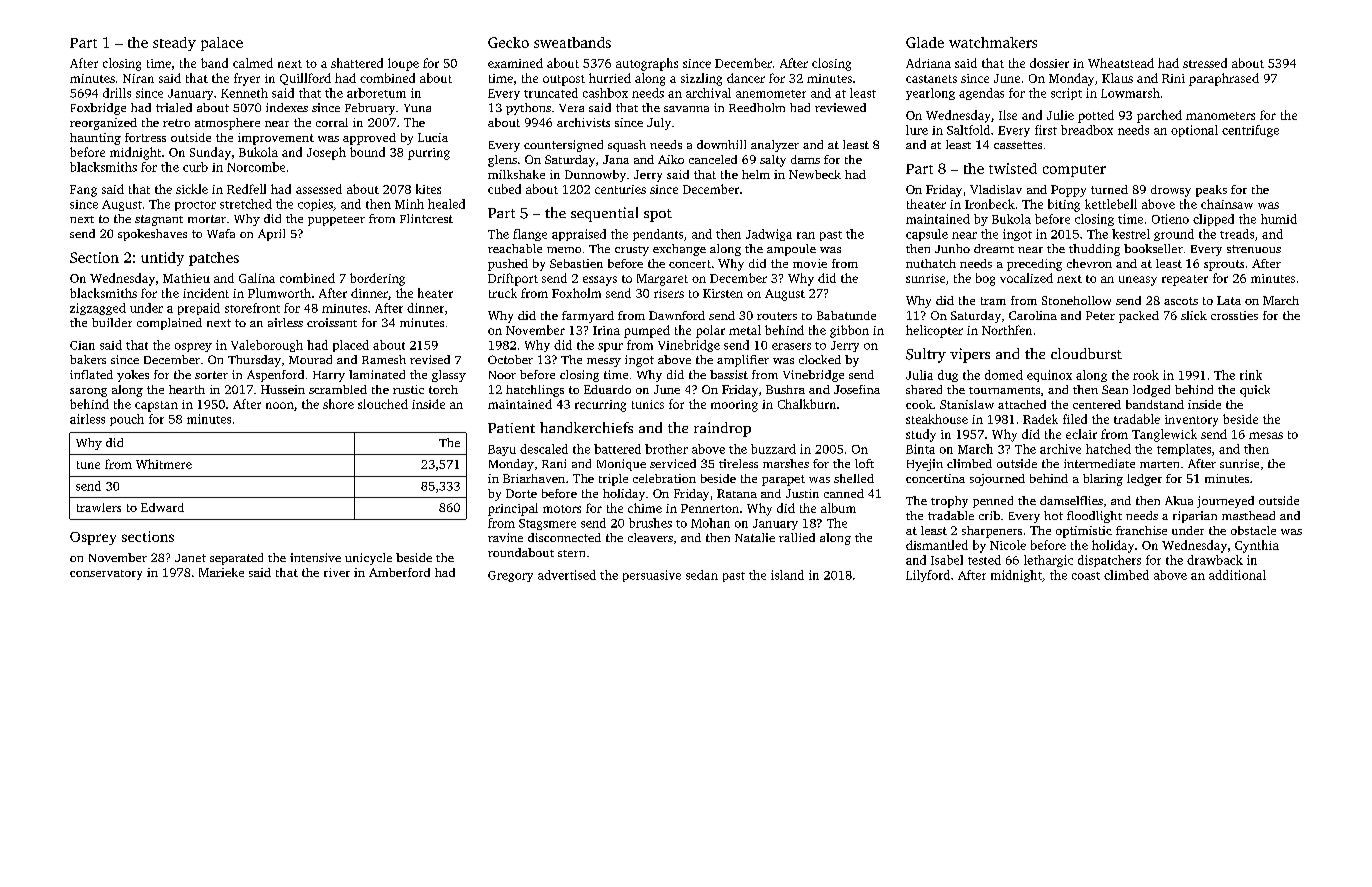 The width and height of the page is (1372, 887). I want to click on island, so click(787, 575).
